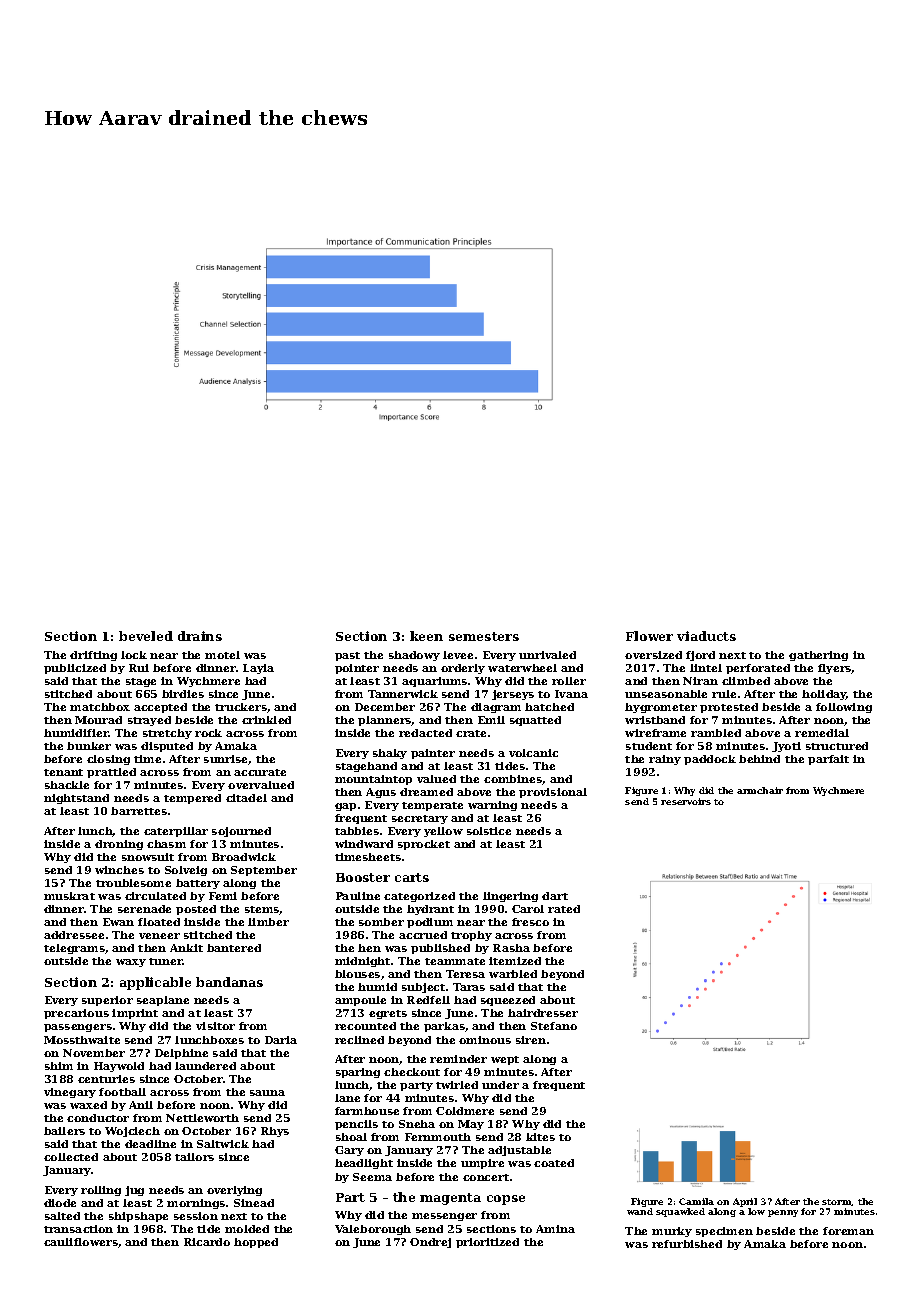 The image size is (924, 1308). What do you see at coordinates (167, 747) in the screenshot?
I see `disputed` at bounding box center [167, 747].
